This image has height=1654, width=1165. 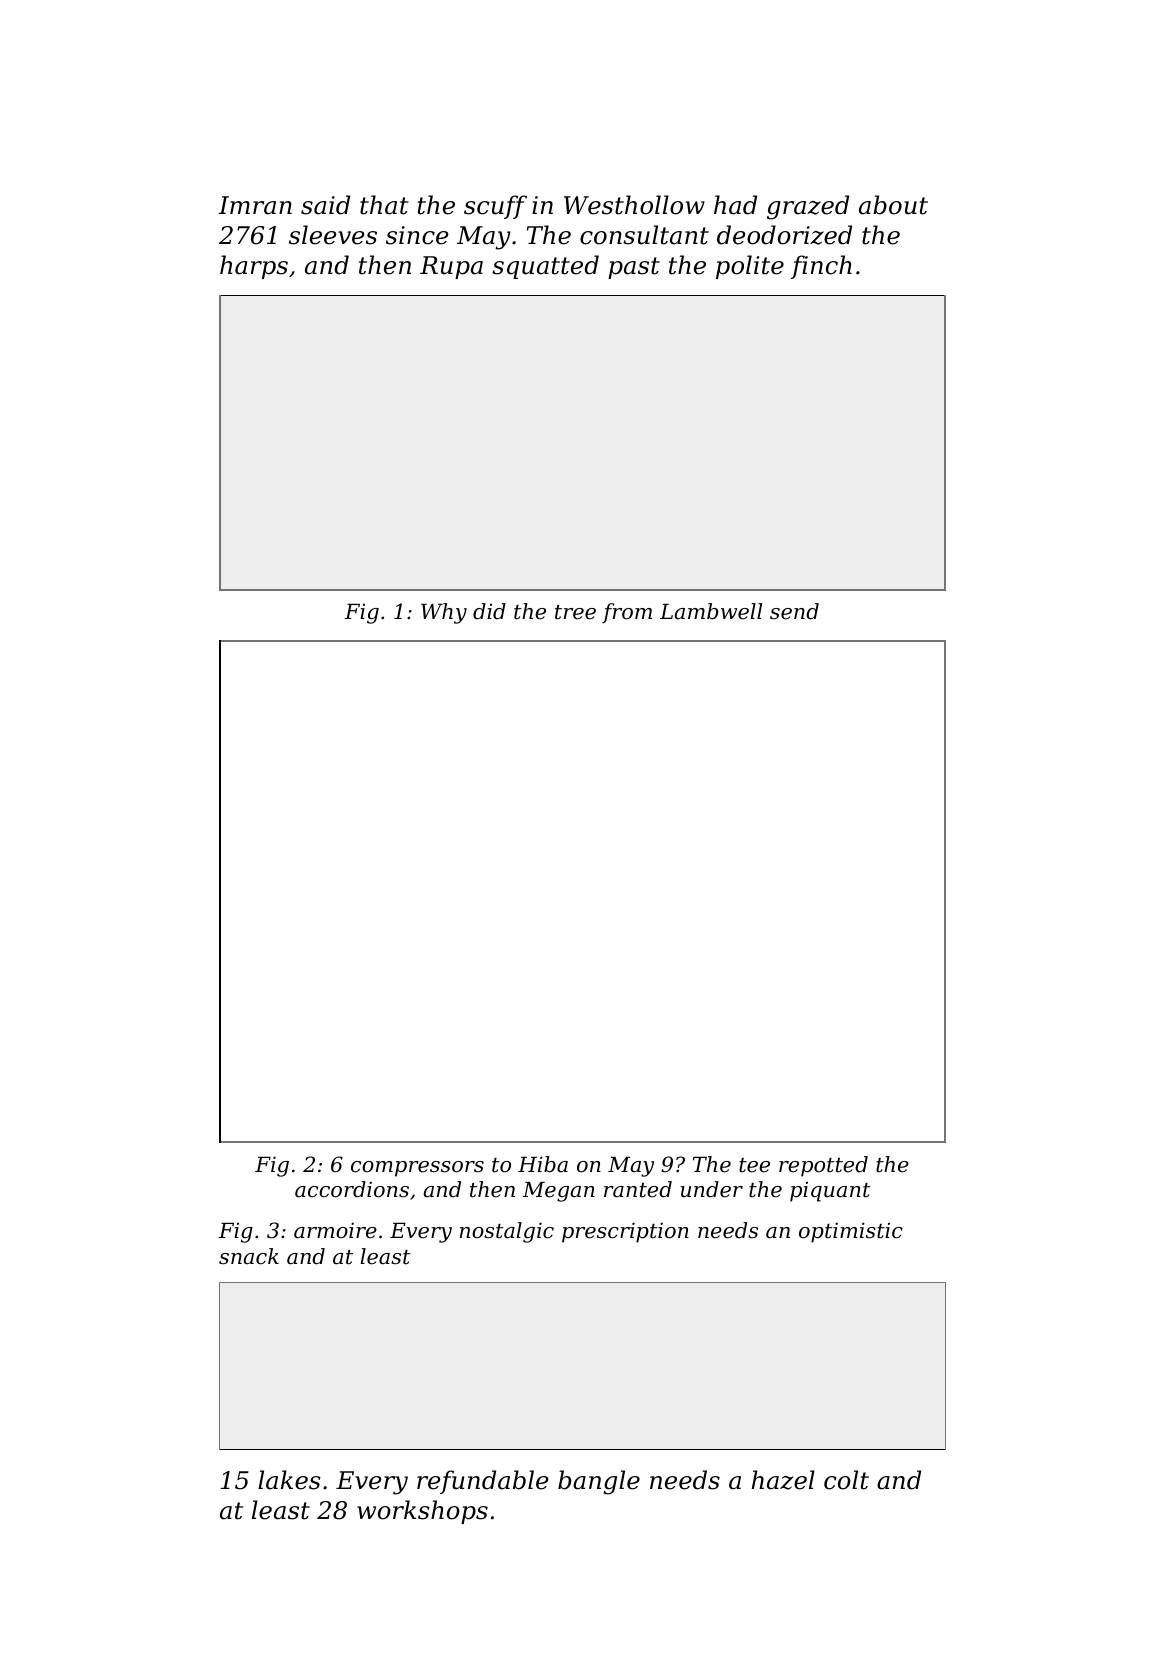 I want to click on optimistic, so click(x=851, y=1232).
